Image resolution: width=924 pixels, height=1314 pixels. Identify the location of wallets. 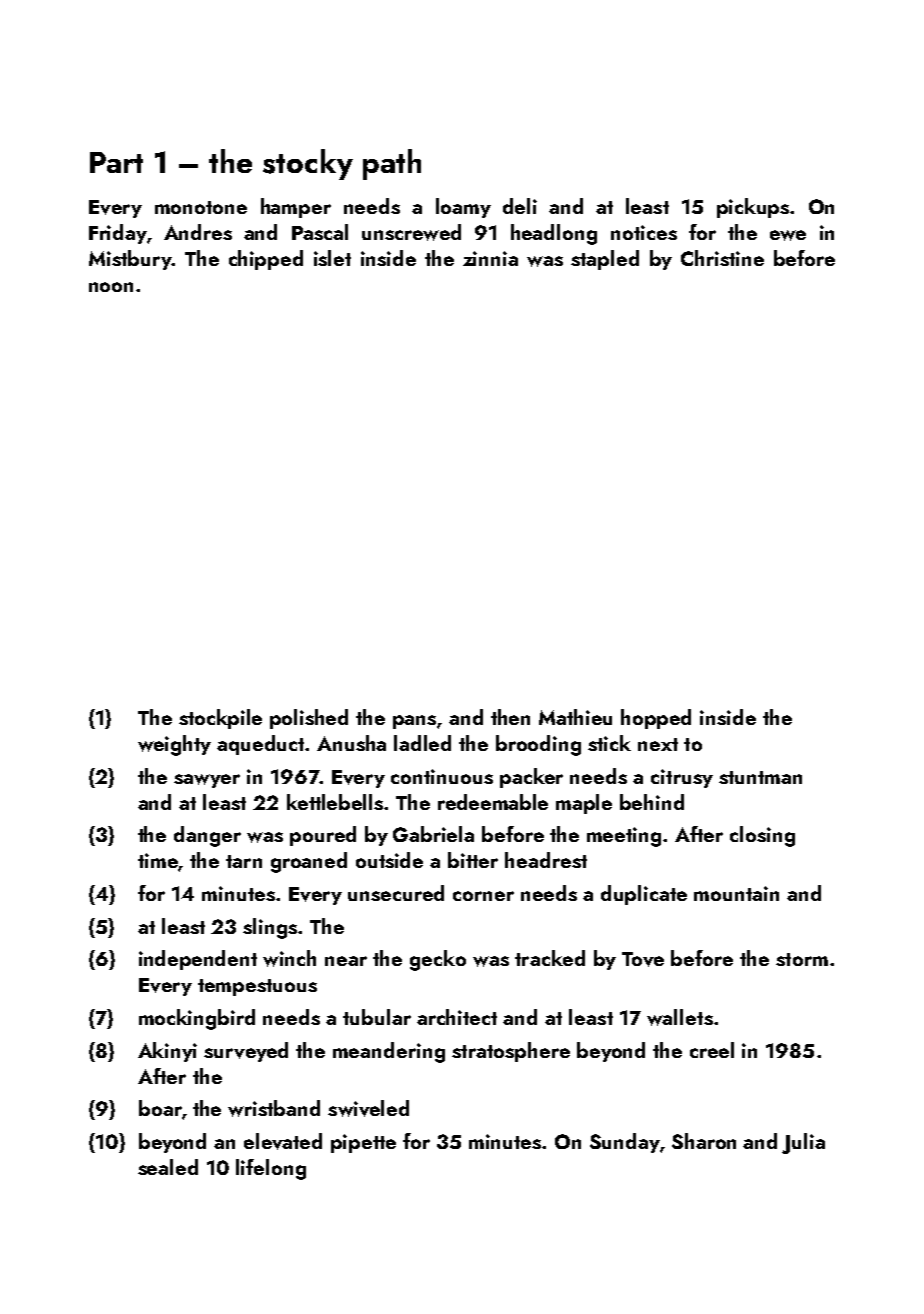
(680, 1017).
